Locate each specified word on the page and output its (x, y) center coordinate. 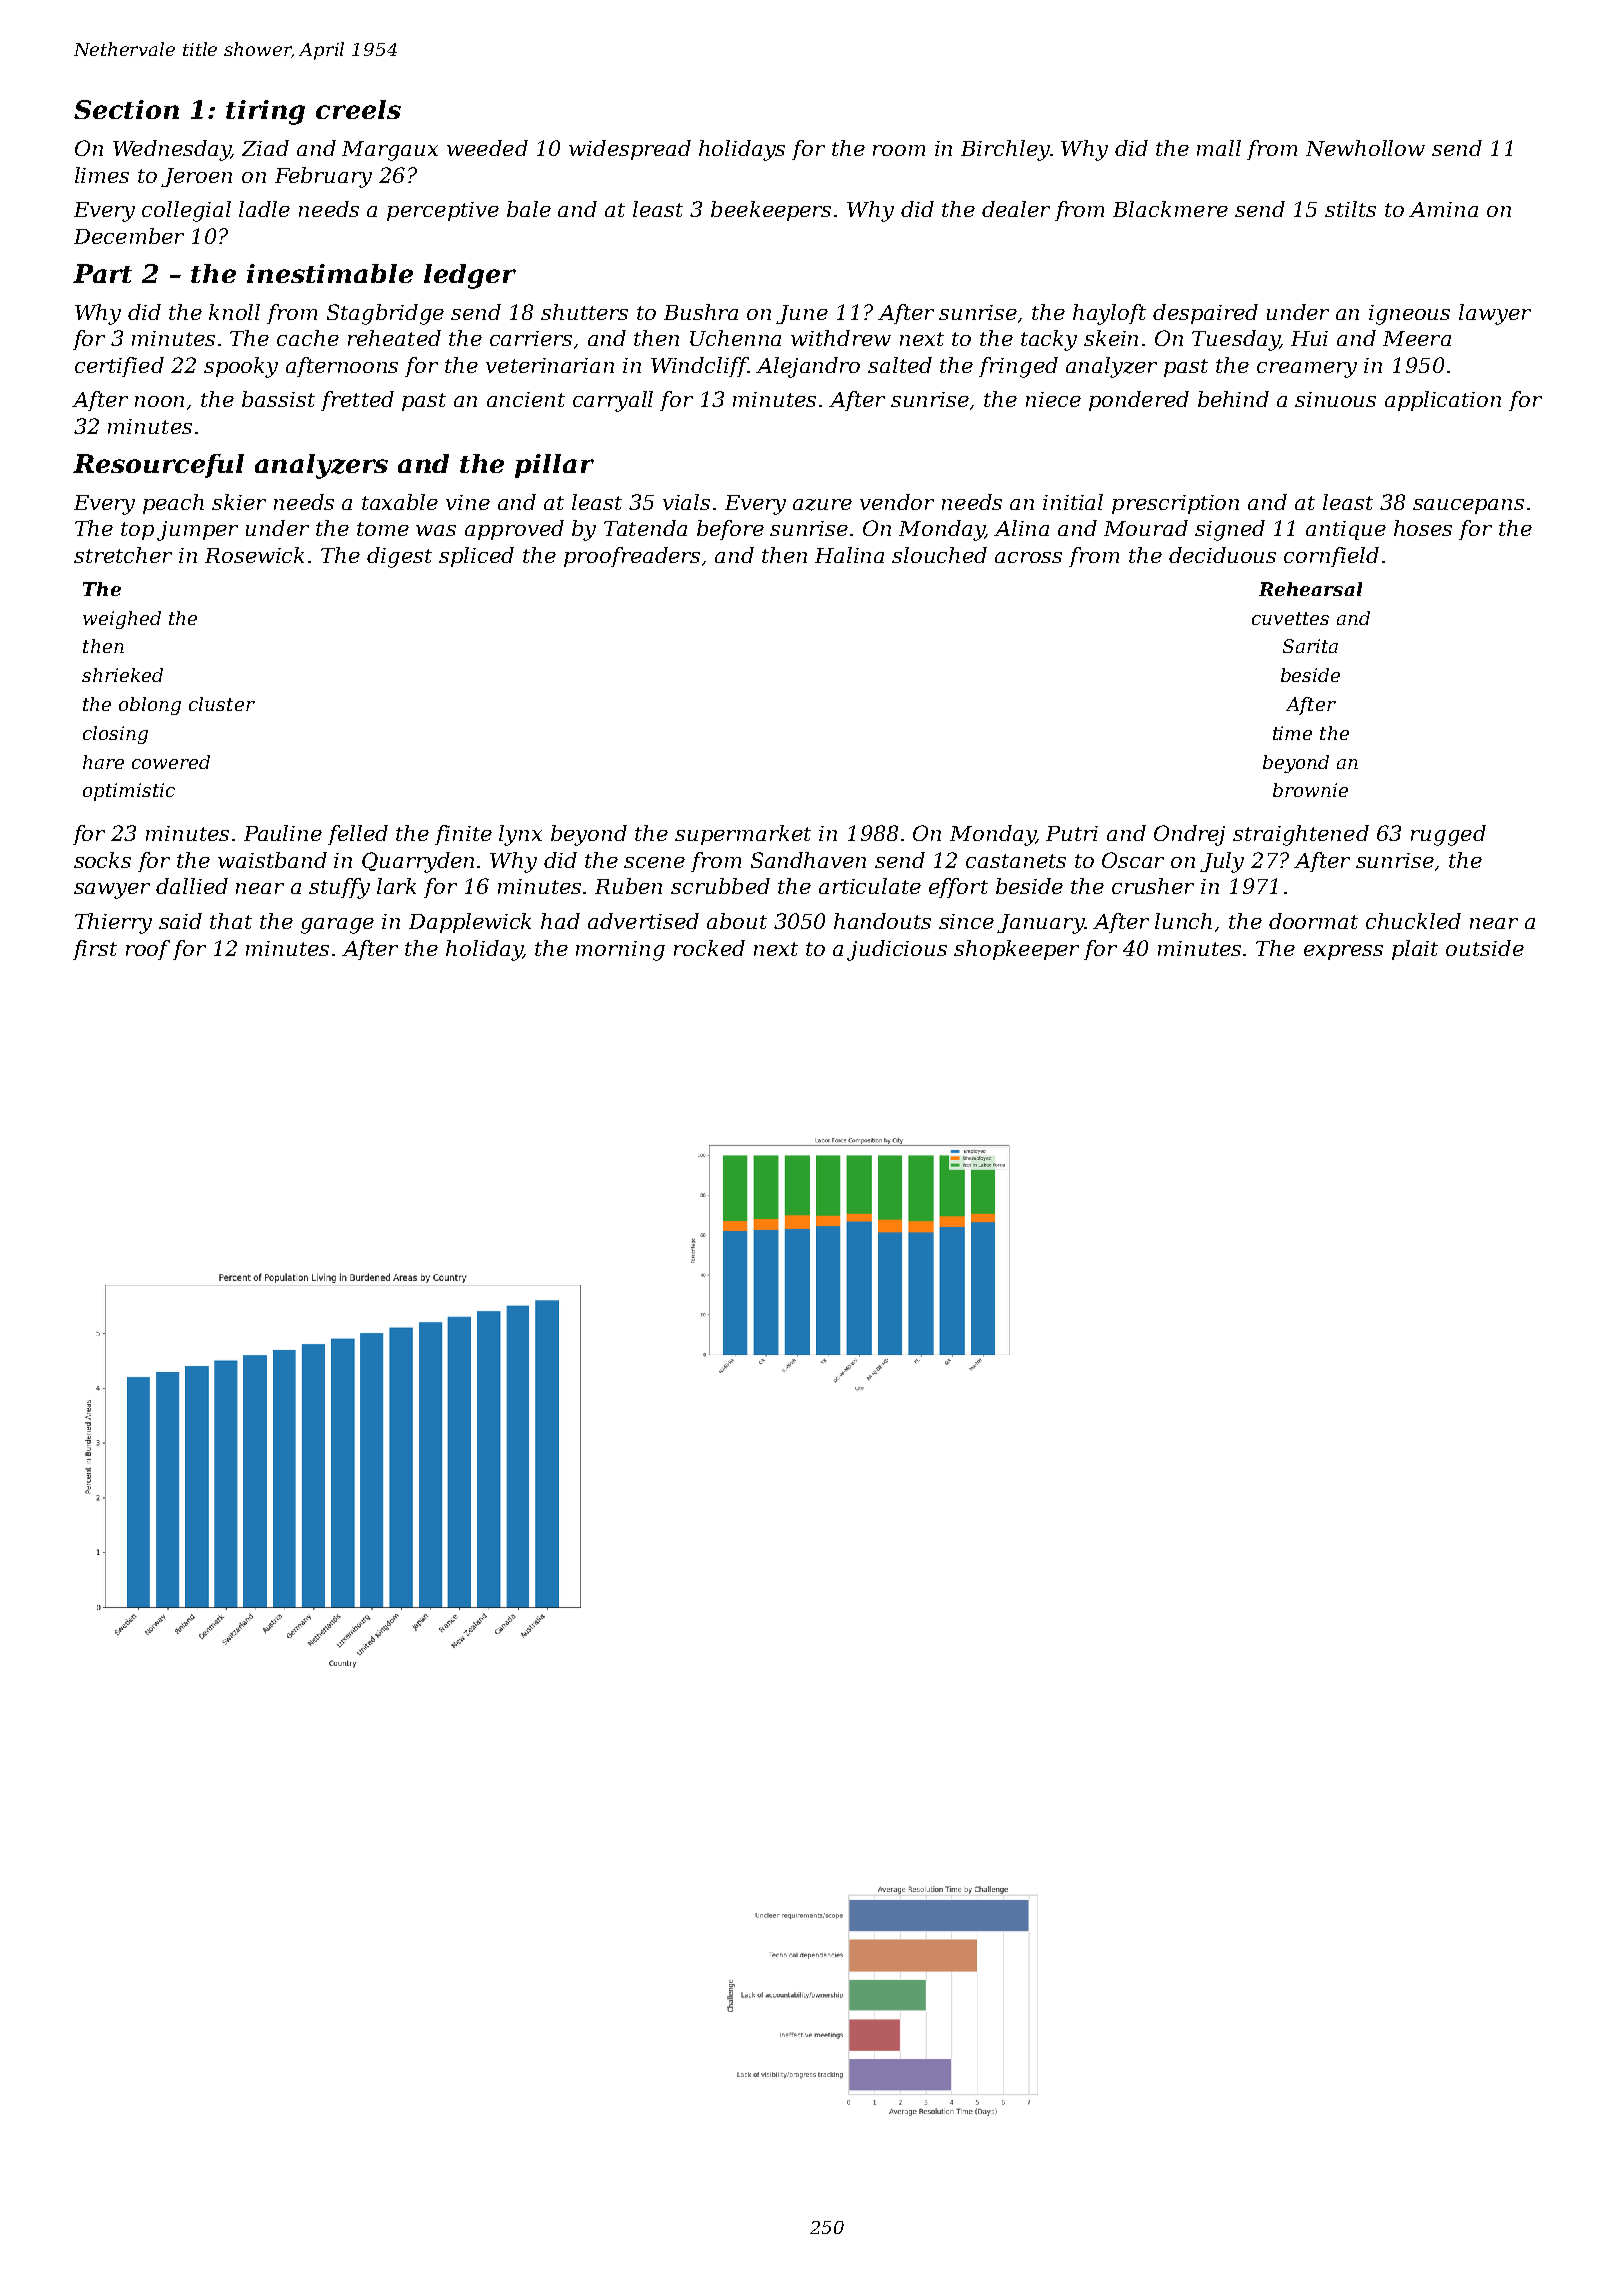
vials (686, 502)
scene (654, 862)
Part (102, 273)
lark (396, 886)
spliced (476, 557)
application (1443, 401)
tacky (1049, 340)
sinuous (1335, 399)
